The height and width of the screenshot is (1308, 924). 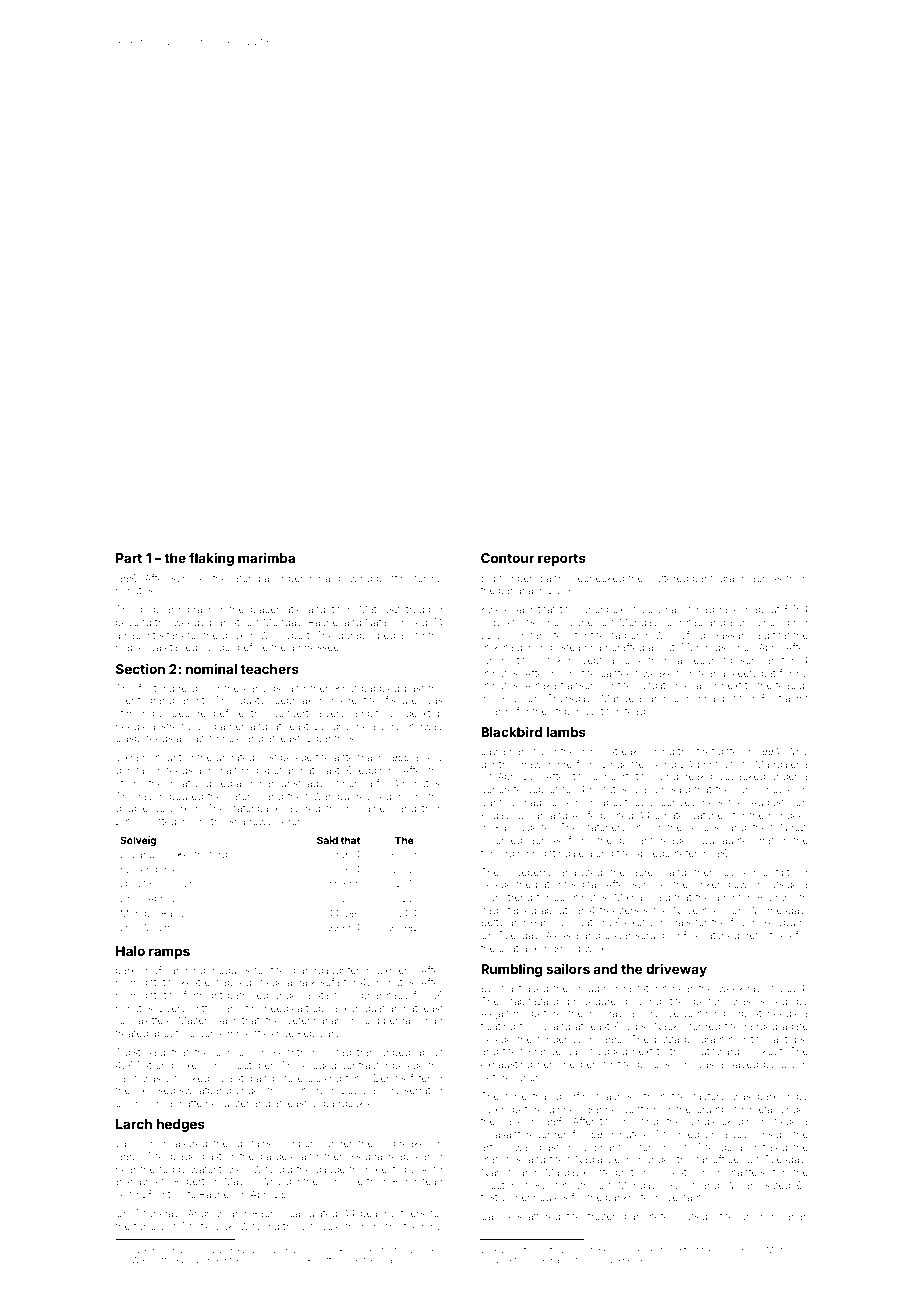 What do you see at coordinates (211, 559) in the screenshot?
I see `flaking` at bounding box center [211, 559].
